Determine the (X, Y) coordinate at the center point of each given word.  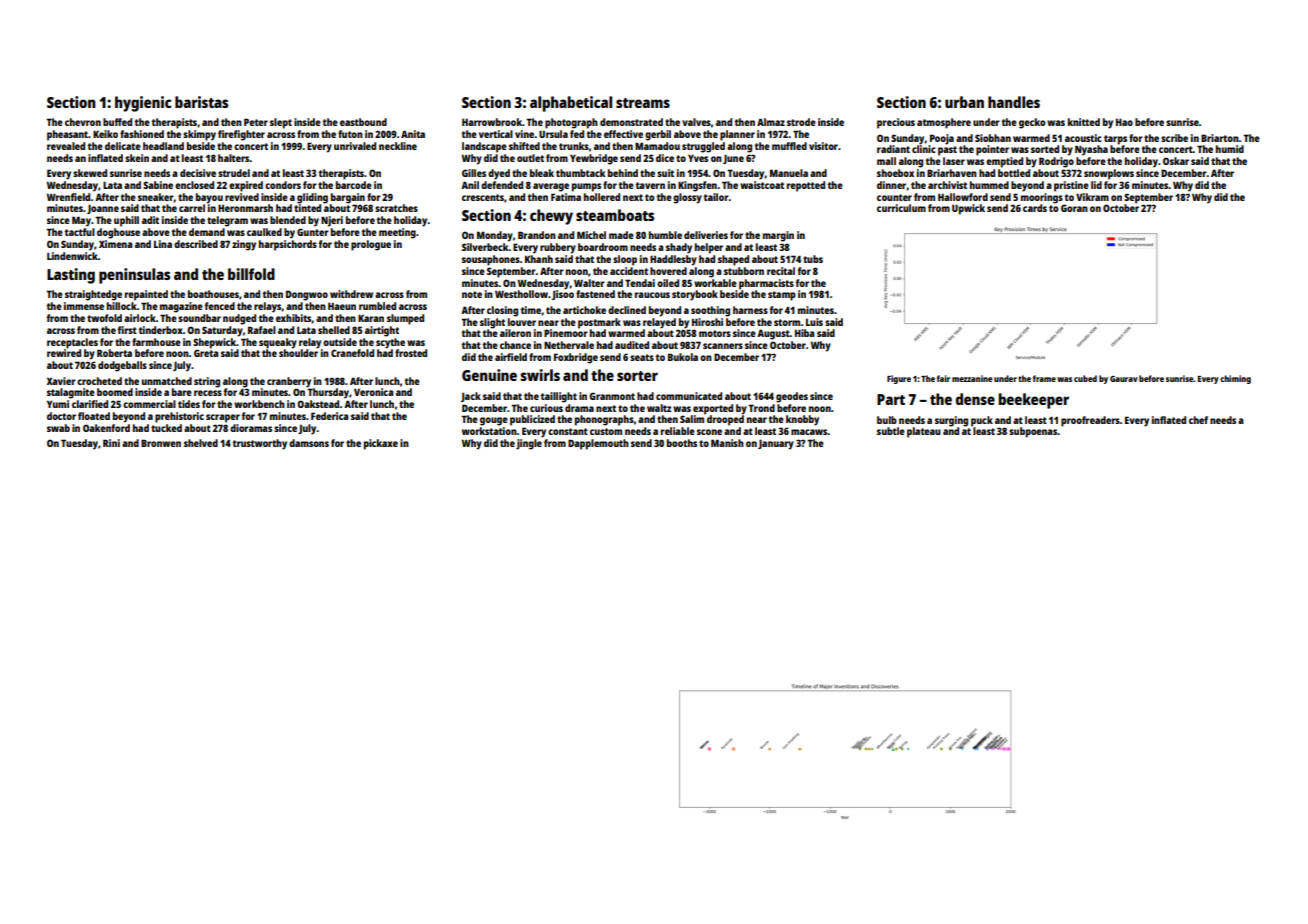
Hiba (805, 333)
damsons (309, 443)
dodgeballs (122, 366)
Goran (1074, 208)
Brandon (537, 235)
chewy (551, 217)
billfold (251, 274)
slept (281, 123)
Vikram (1092, 197)
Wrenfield (69, 197)
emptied (1004, 162)
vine (524, 134)
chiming (1235, 379)
